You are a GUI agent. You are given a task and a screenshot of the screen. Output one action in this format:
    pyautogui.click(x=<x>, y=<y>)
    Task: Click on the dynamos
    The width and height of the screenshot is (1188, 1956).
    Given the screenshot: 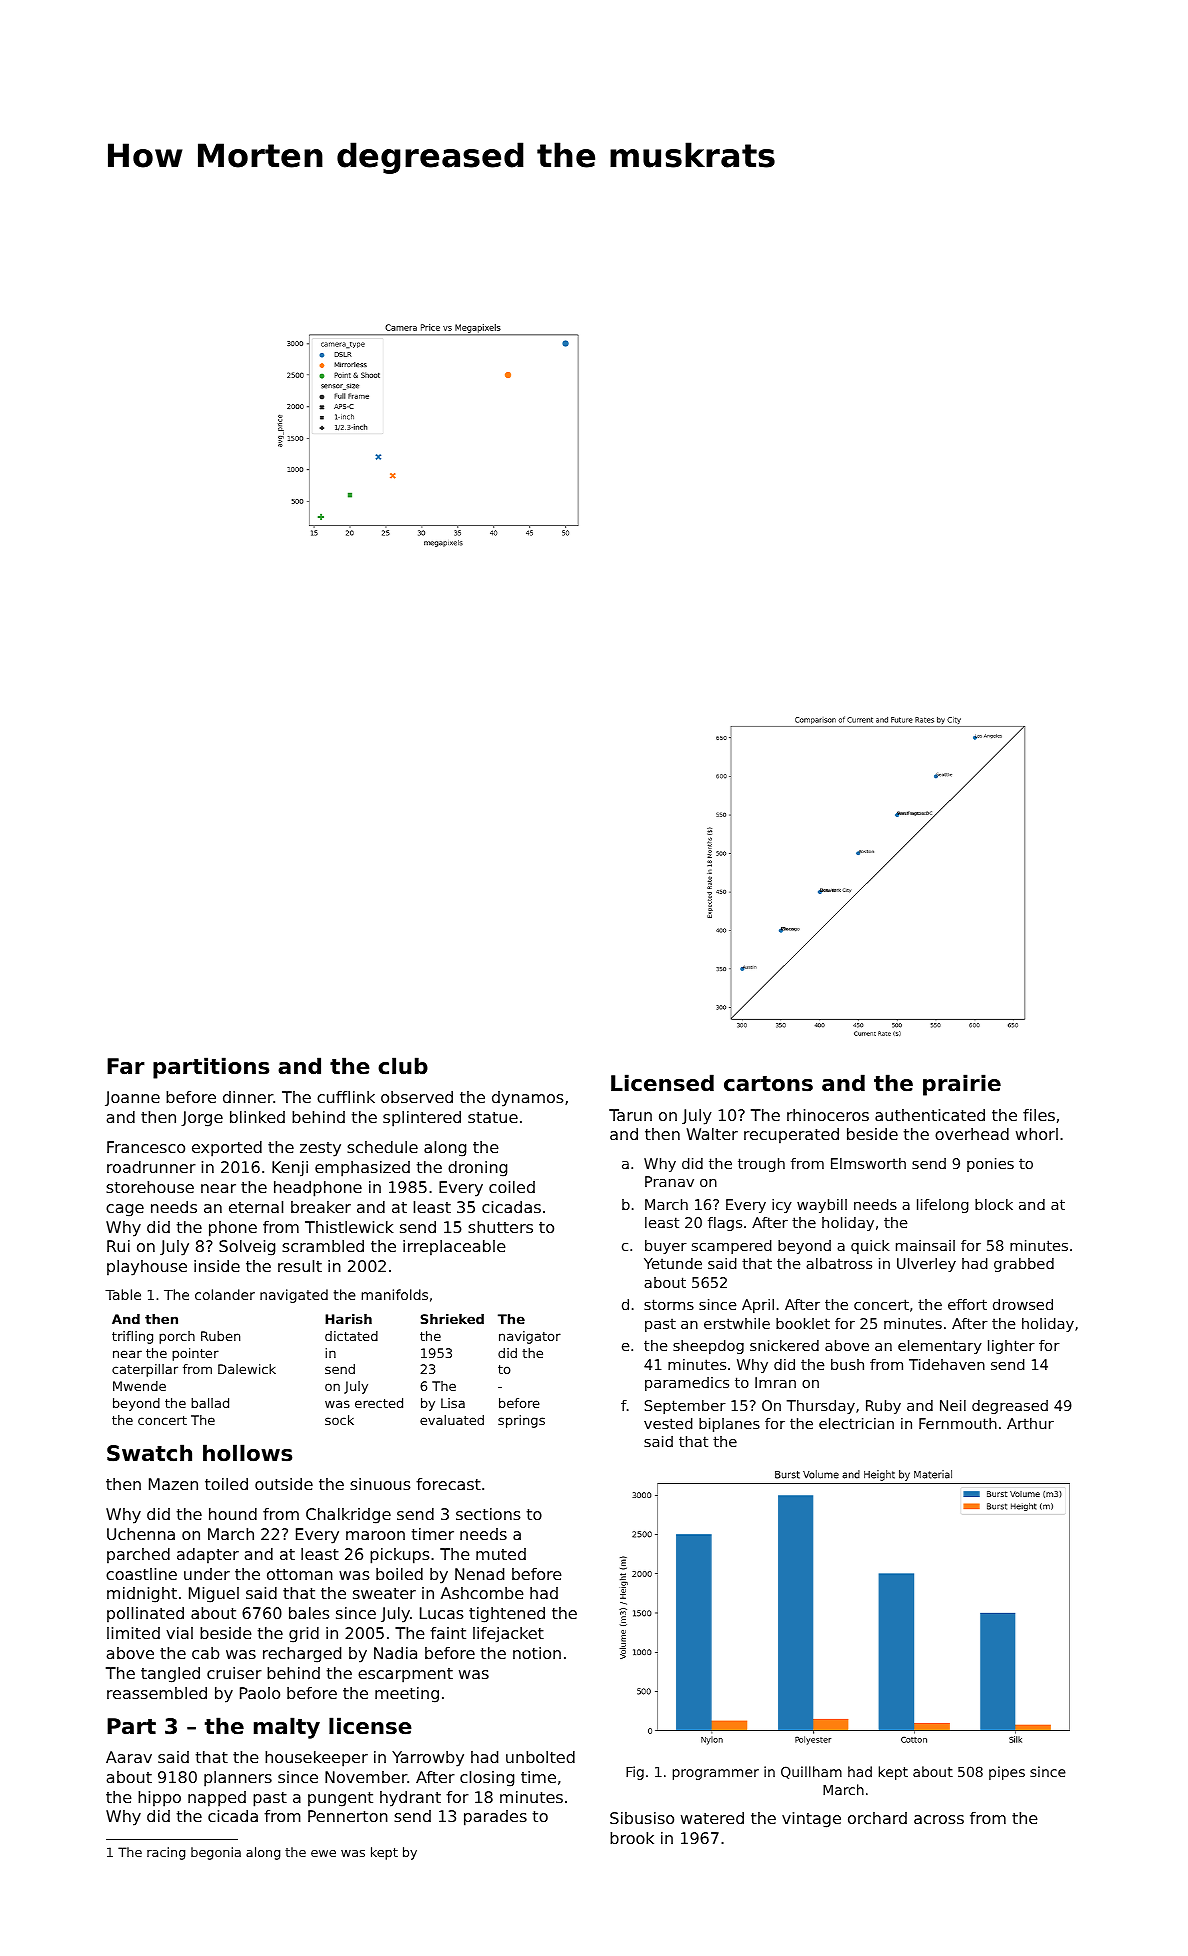 What is the action you would take?
    pyautogui.click(x=528, y=1099)
